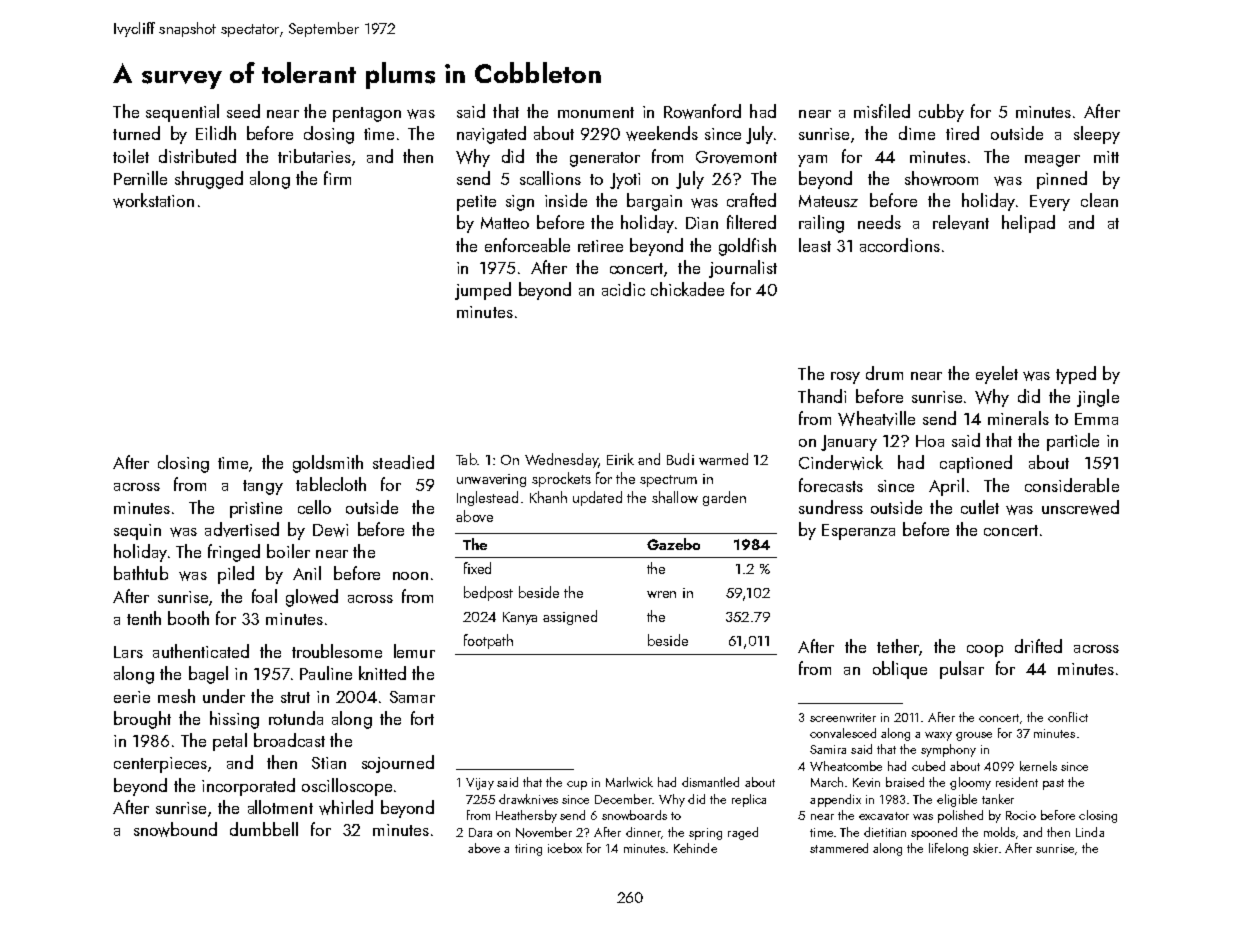 The height and width of the screenshot is (952, 1233). I want to click on Cinderwick, so click(841, 462).
